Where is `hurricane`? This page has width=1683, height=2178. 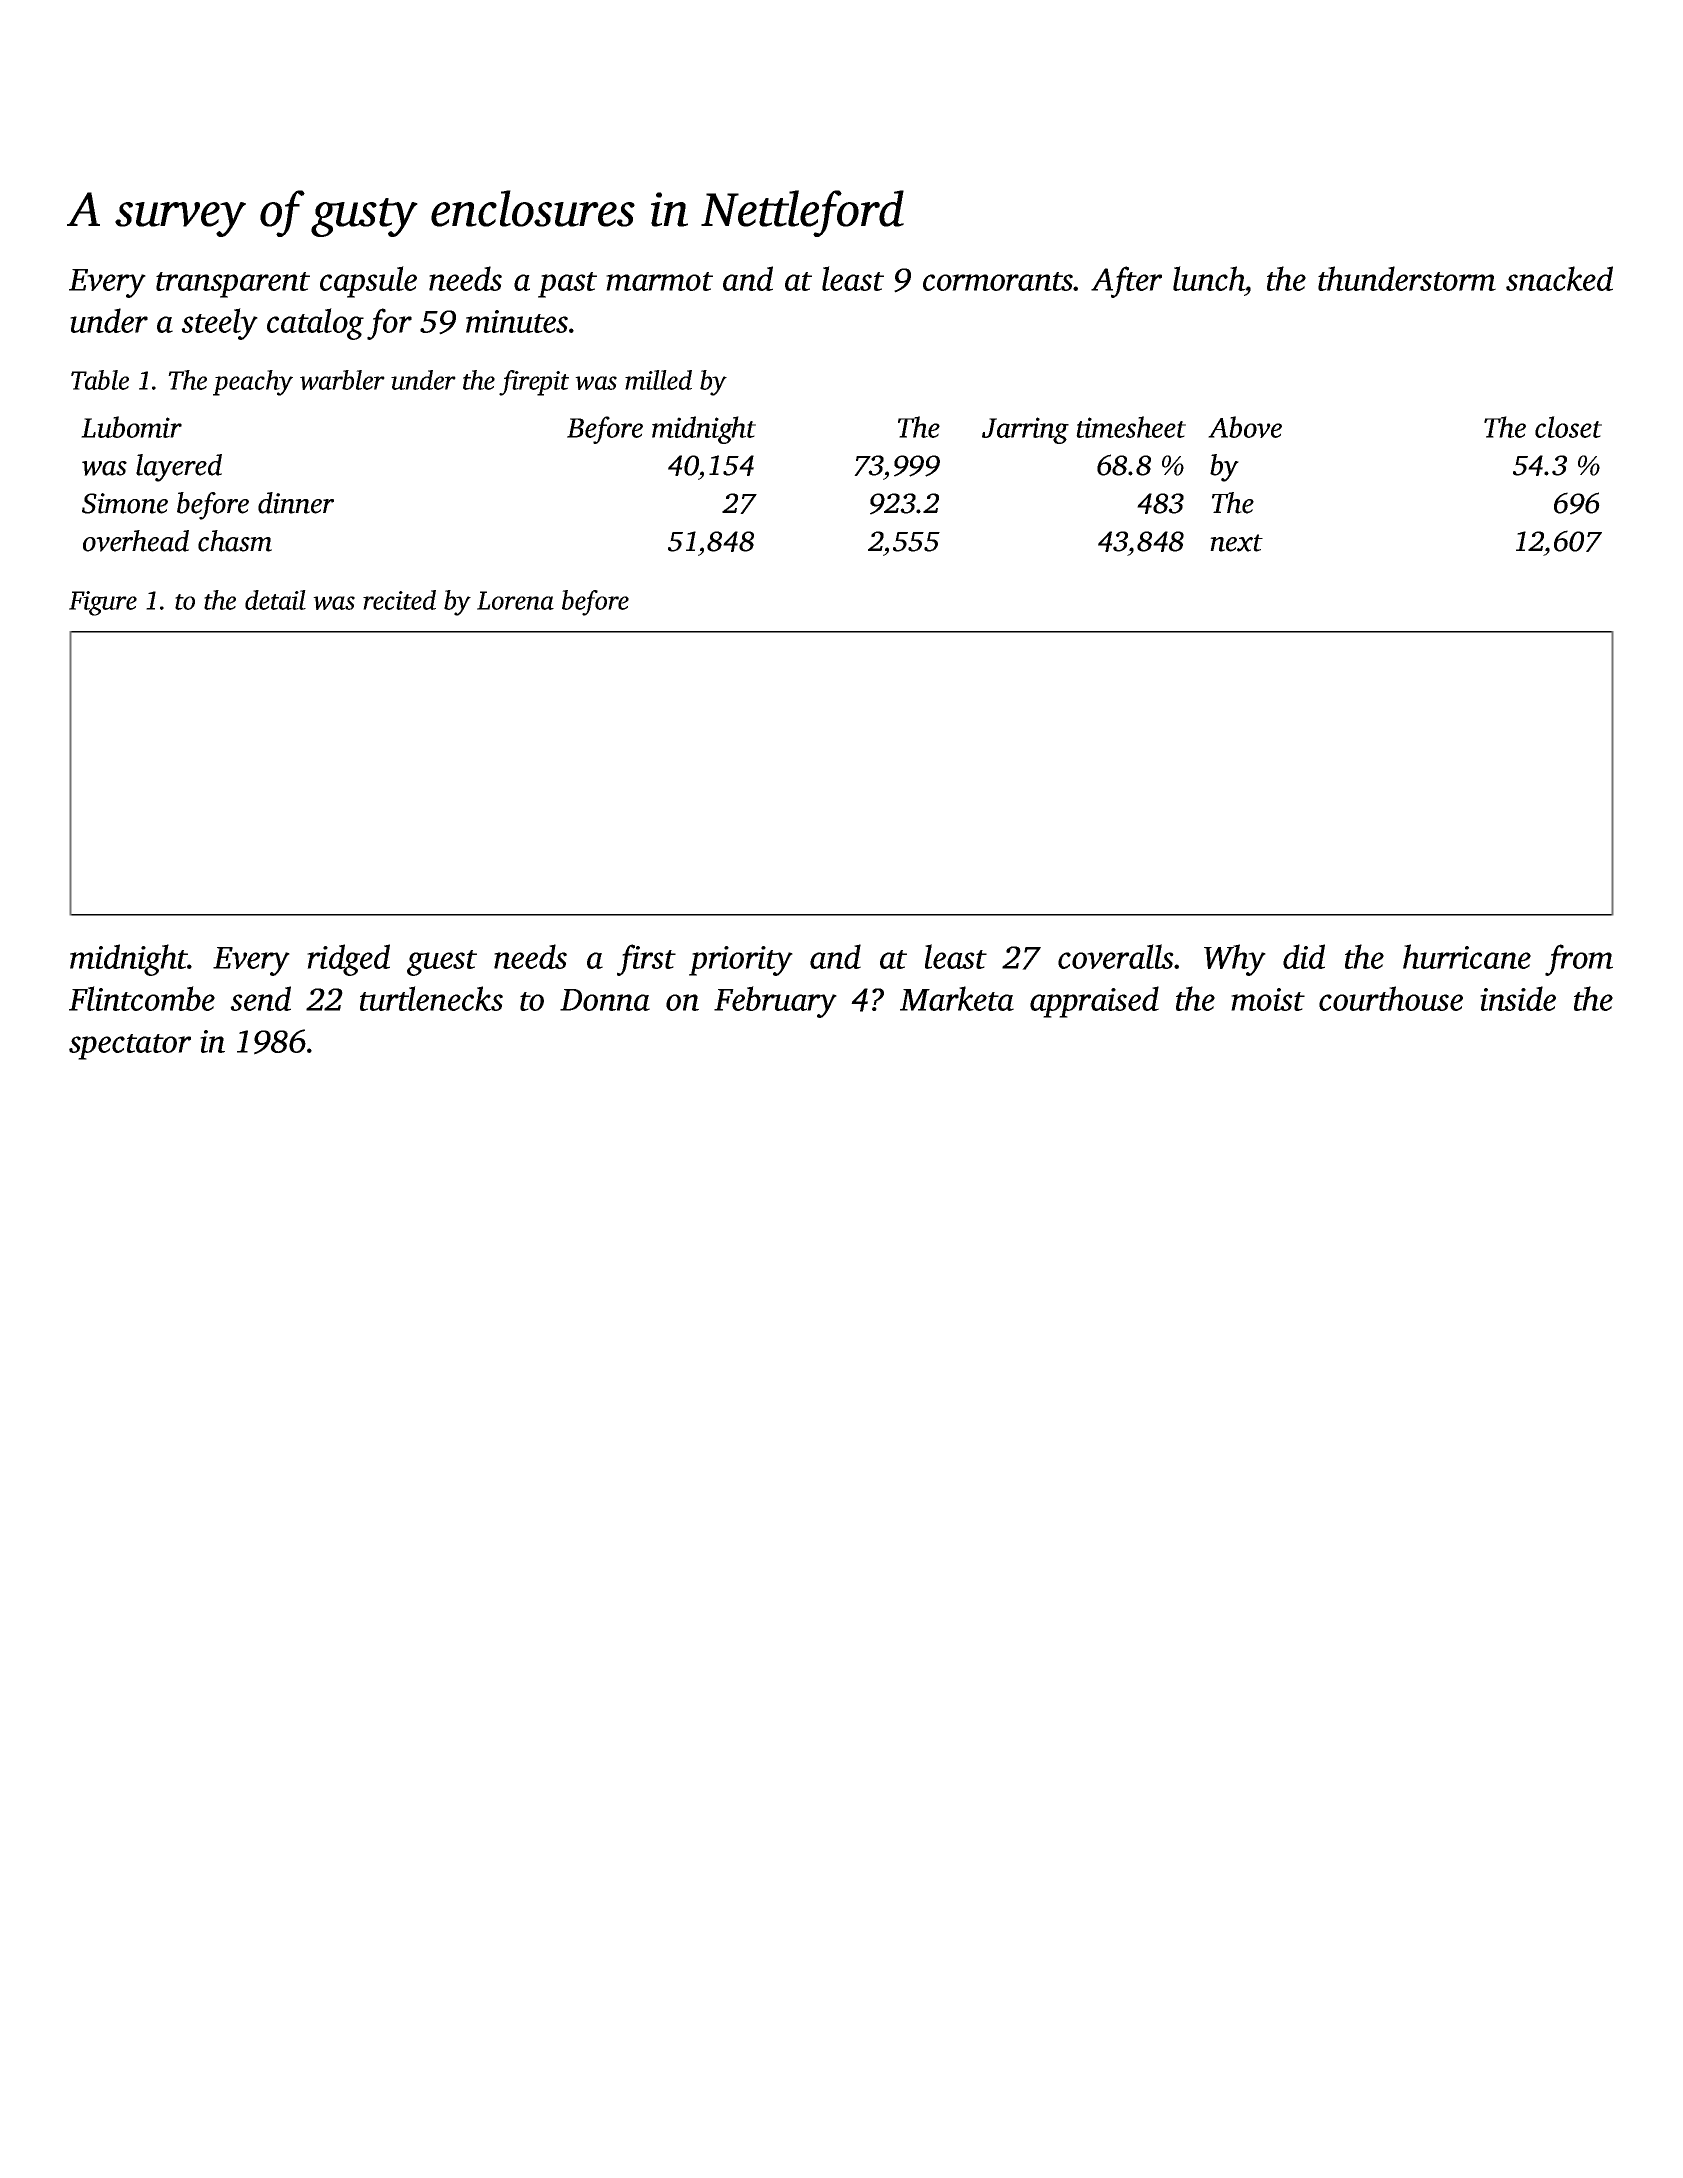
hurricane is located at coordinates (1467, 956).
